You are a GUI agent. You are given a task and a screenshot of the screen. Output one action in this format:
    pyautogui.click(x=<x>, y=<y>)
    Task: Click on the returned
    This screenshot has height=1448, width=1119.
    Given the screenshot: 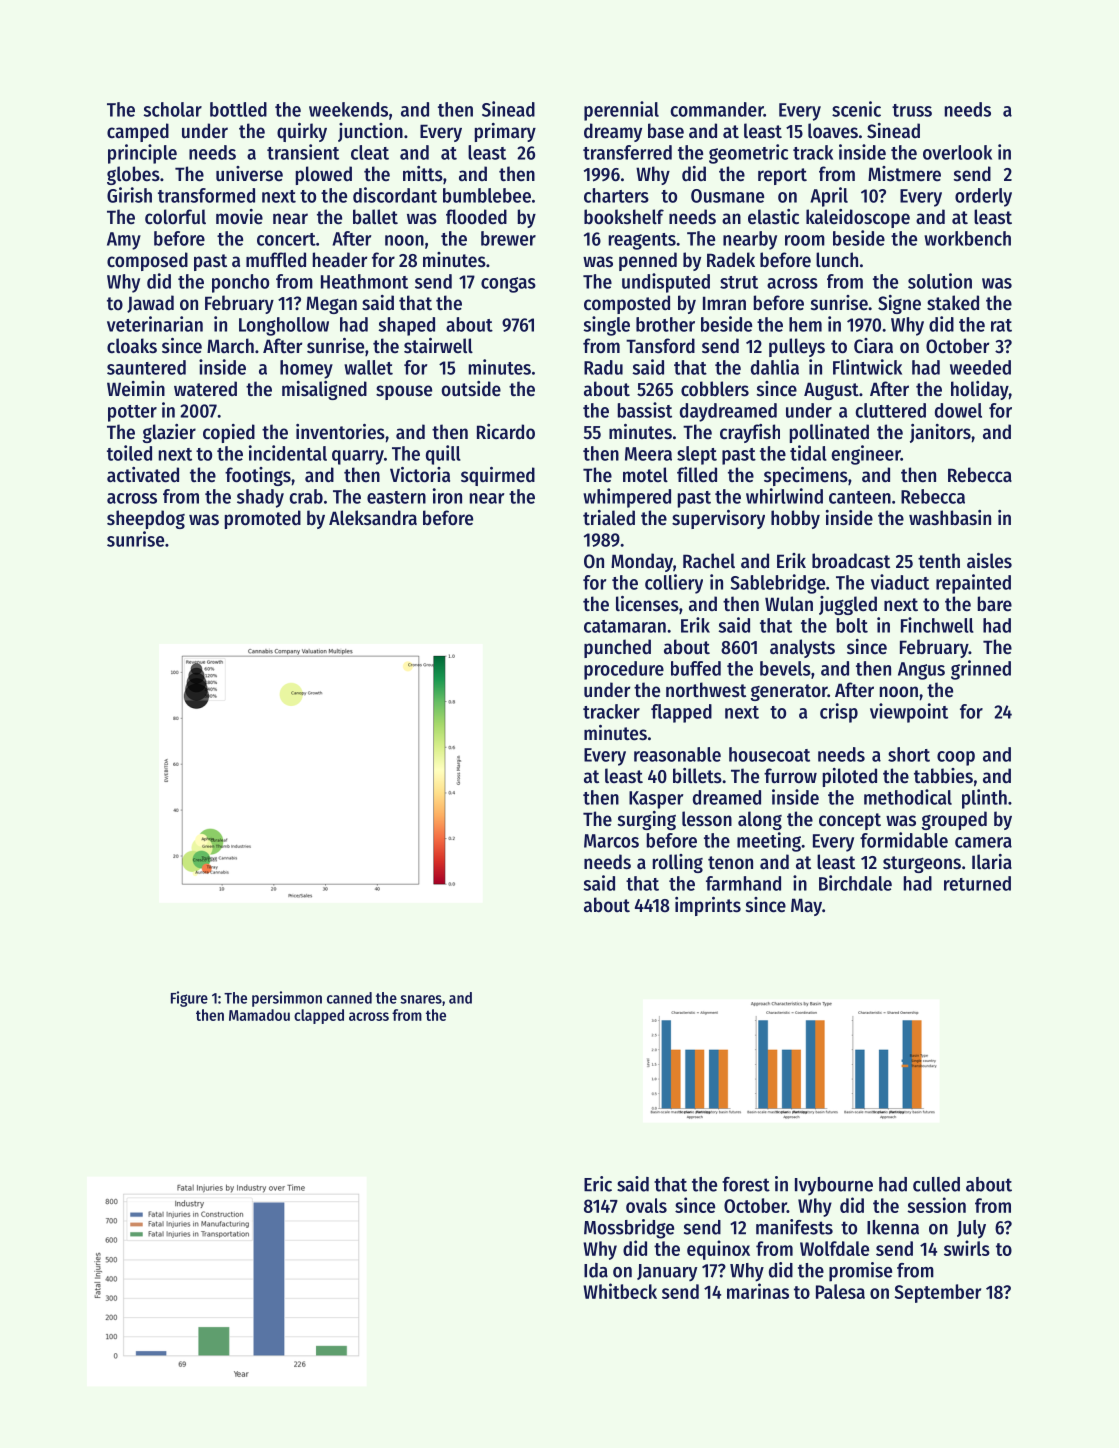 What is the action you would take?
    pyautogui.click(x=977, y=883)
